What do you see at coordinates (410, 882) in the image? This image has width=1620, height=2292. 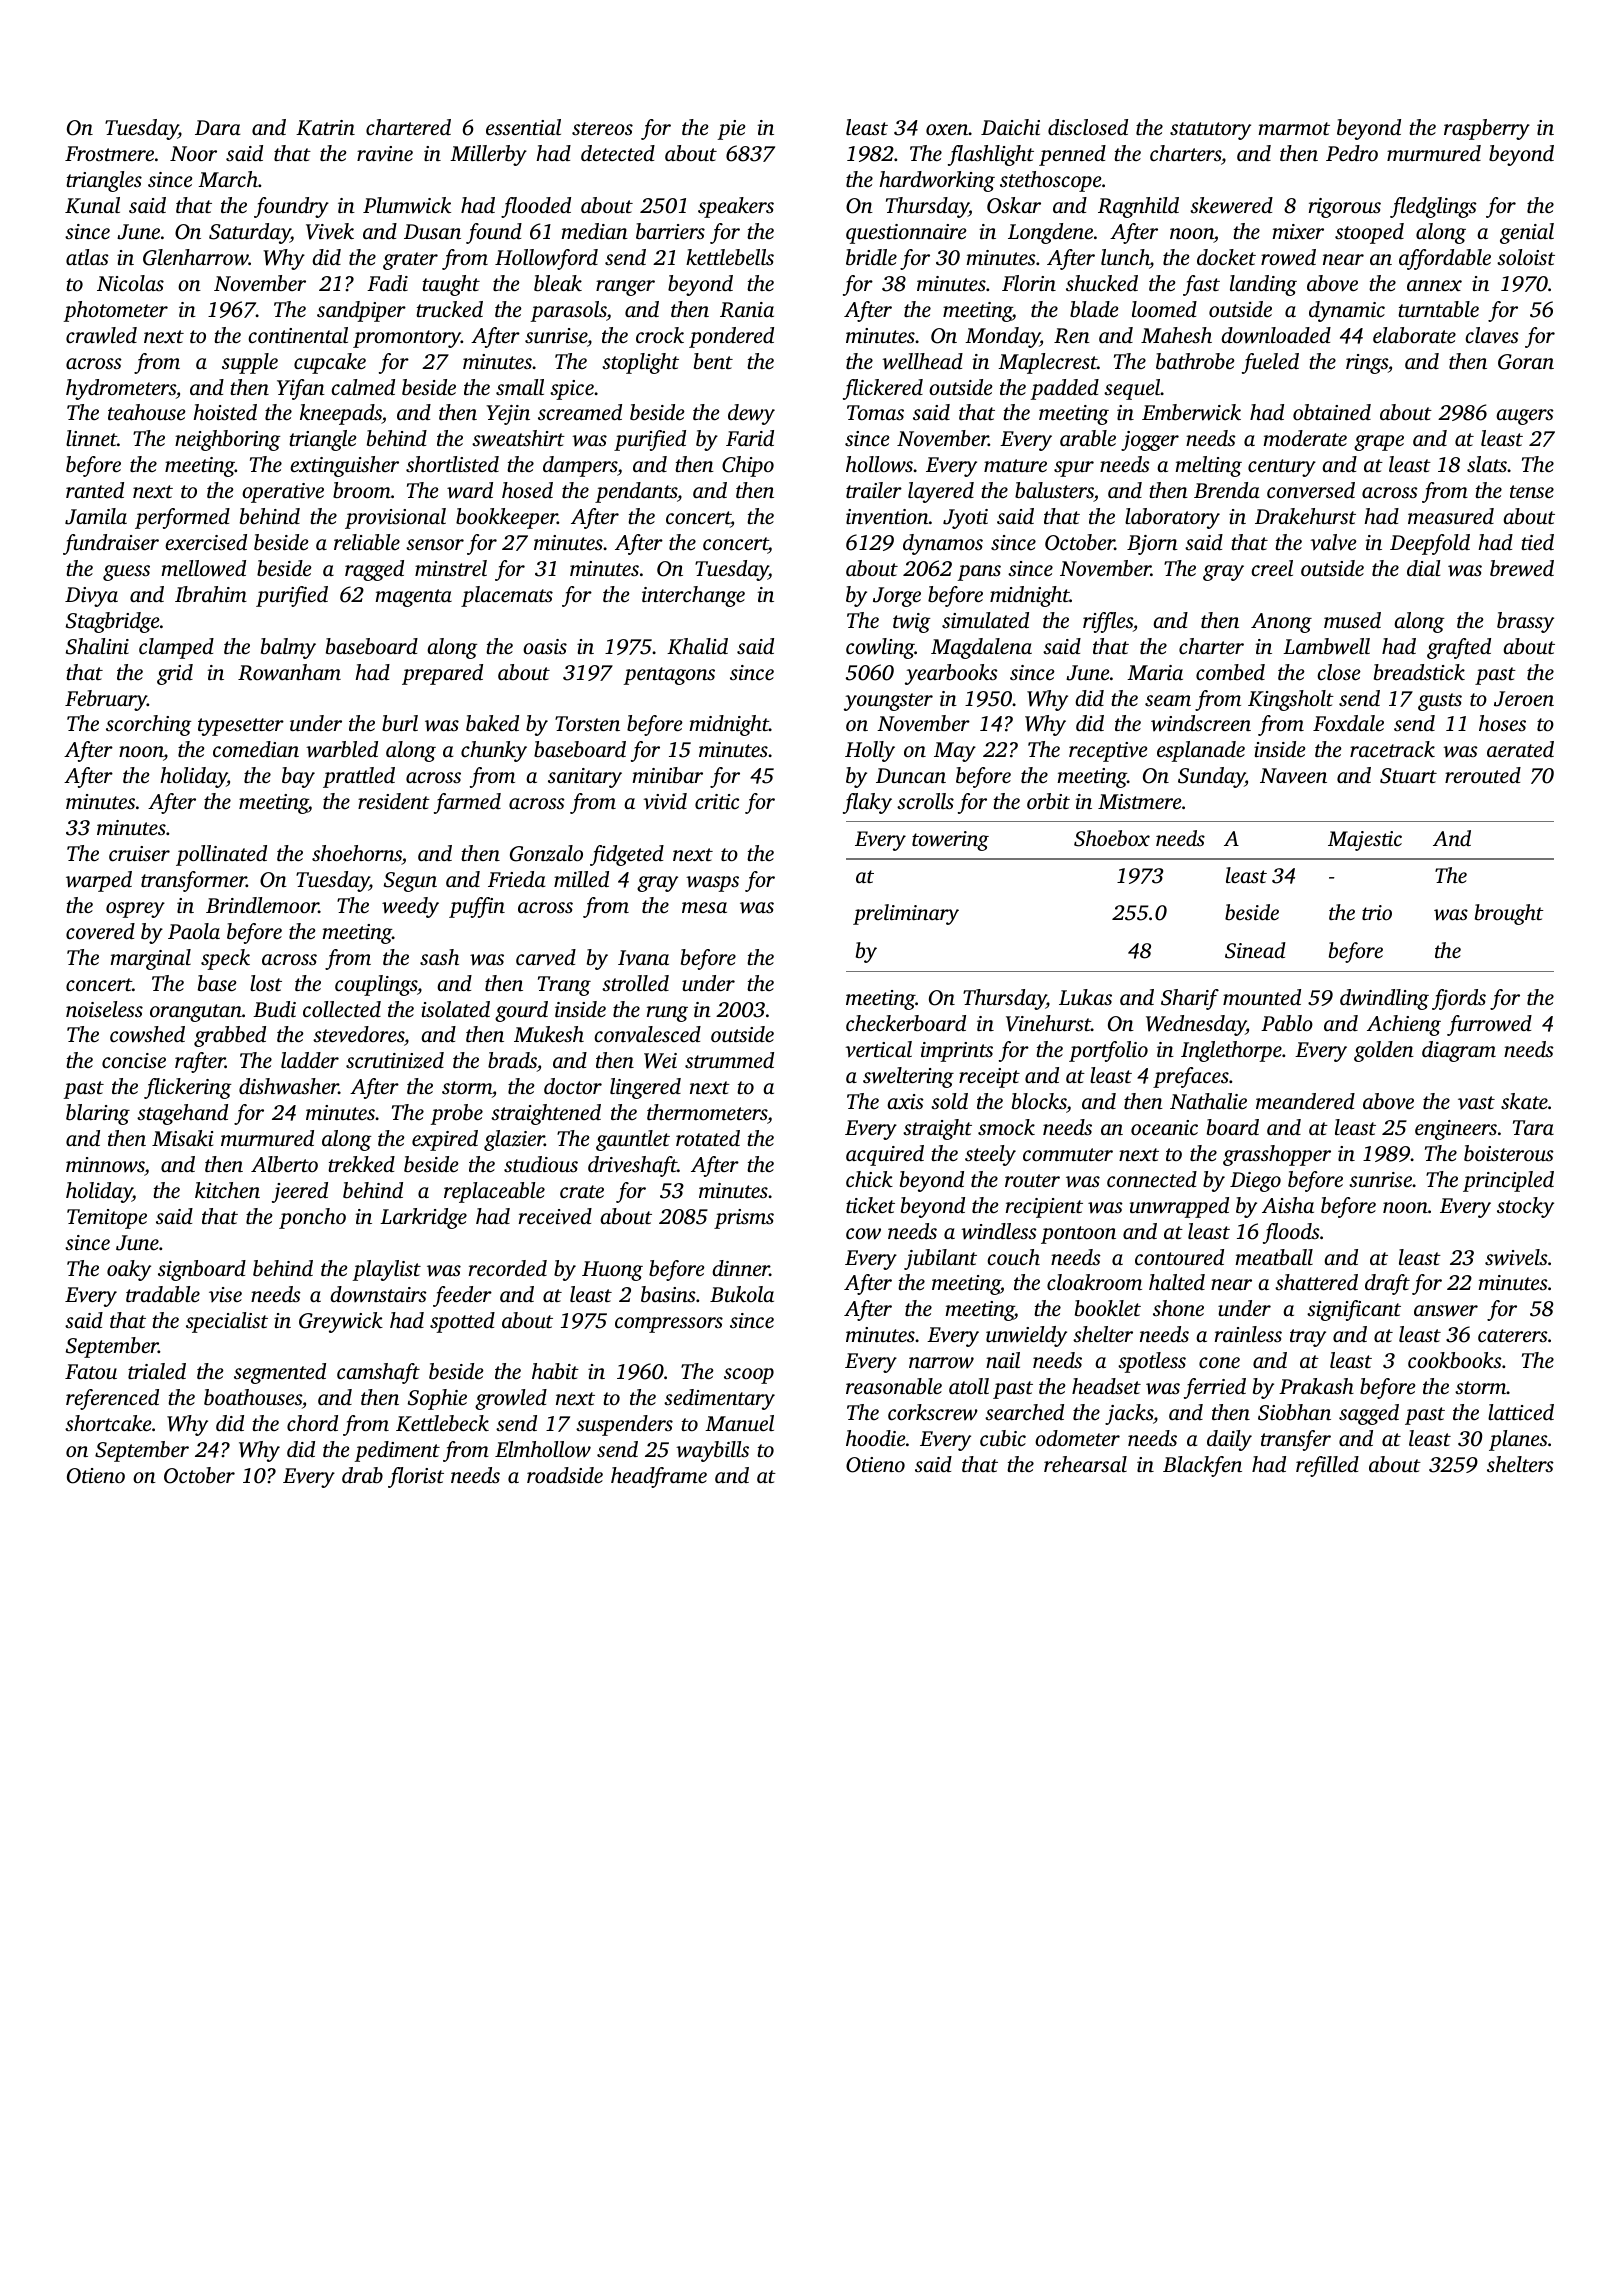 I see `Segun` at bounding box center [410, 882].
